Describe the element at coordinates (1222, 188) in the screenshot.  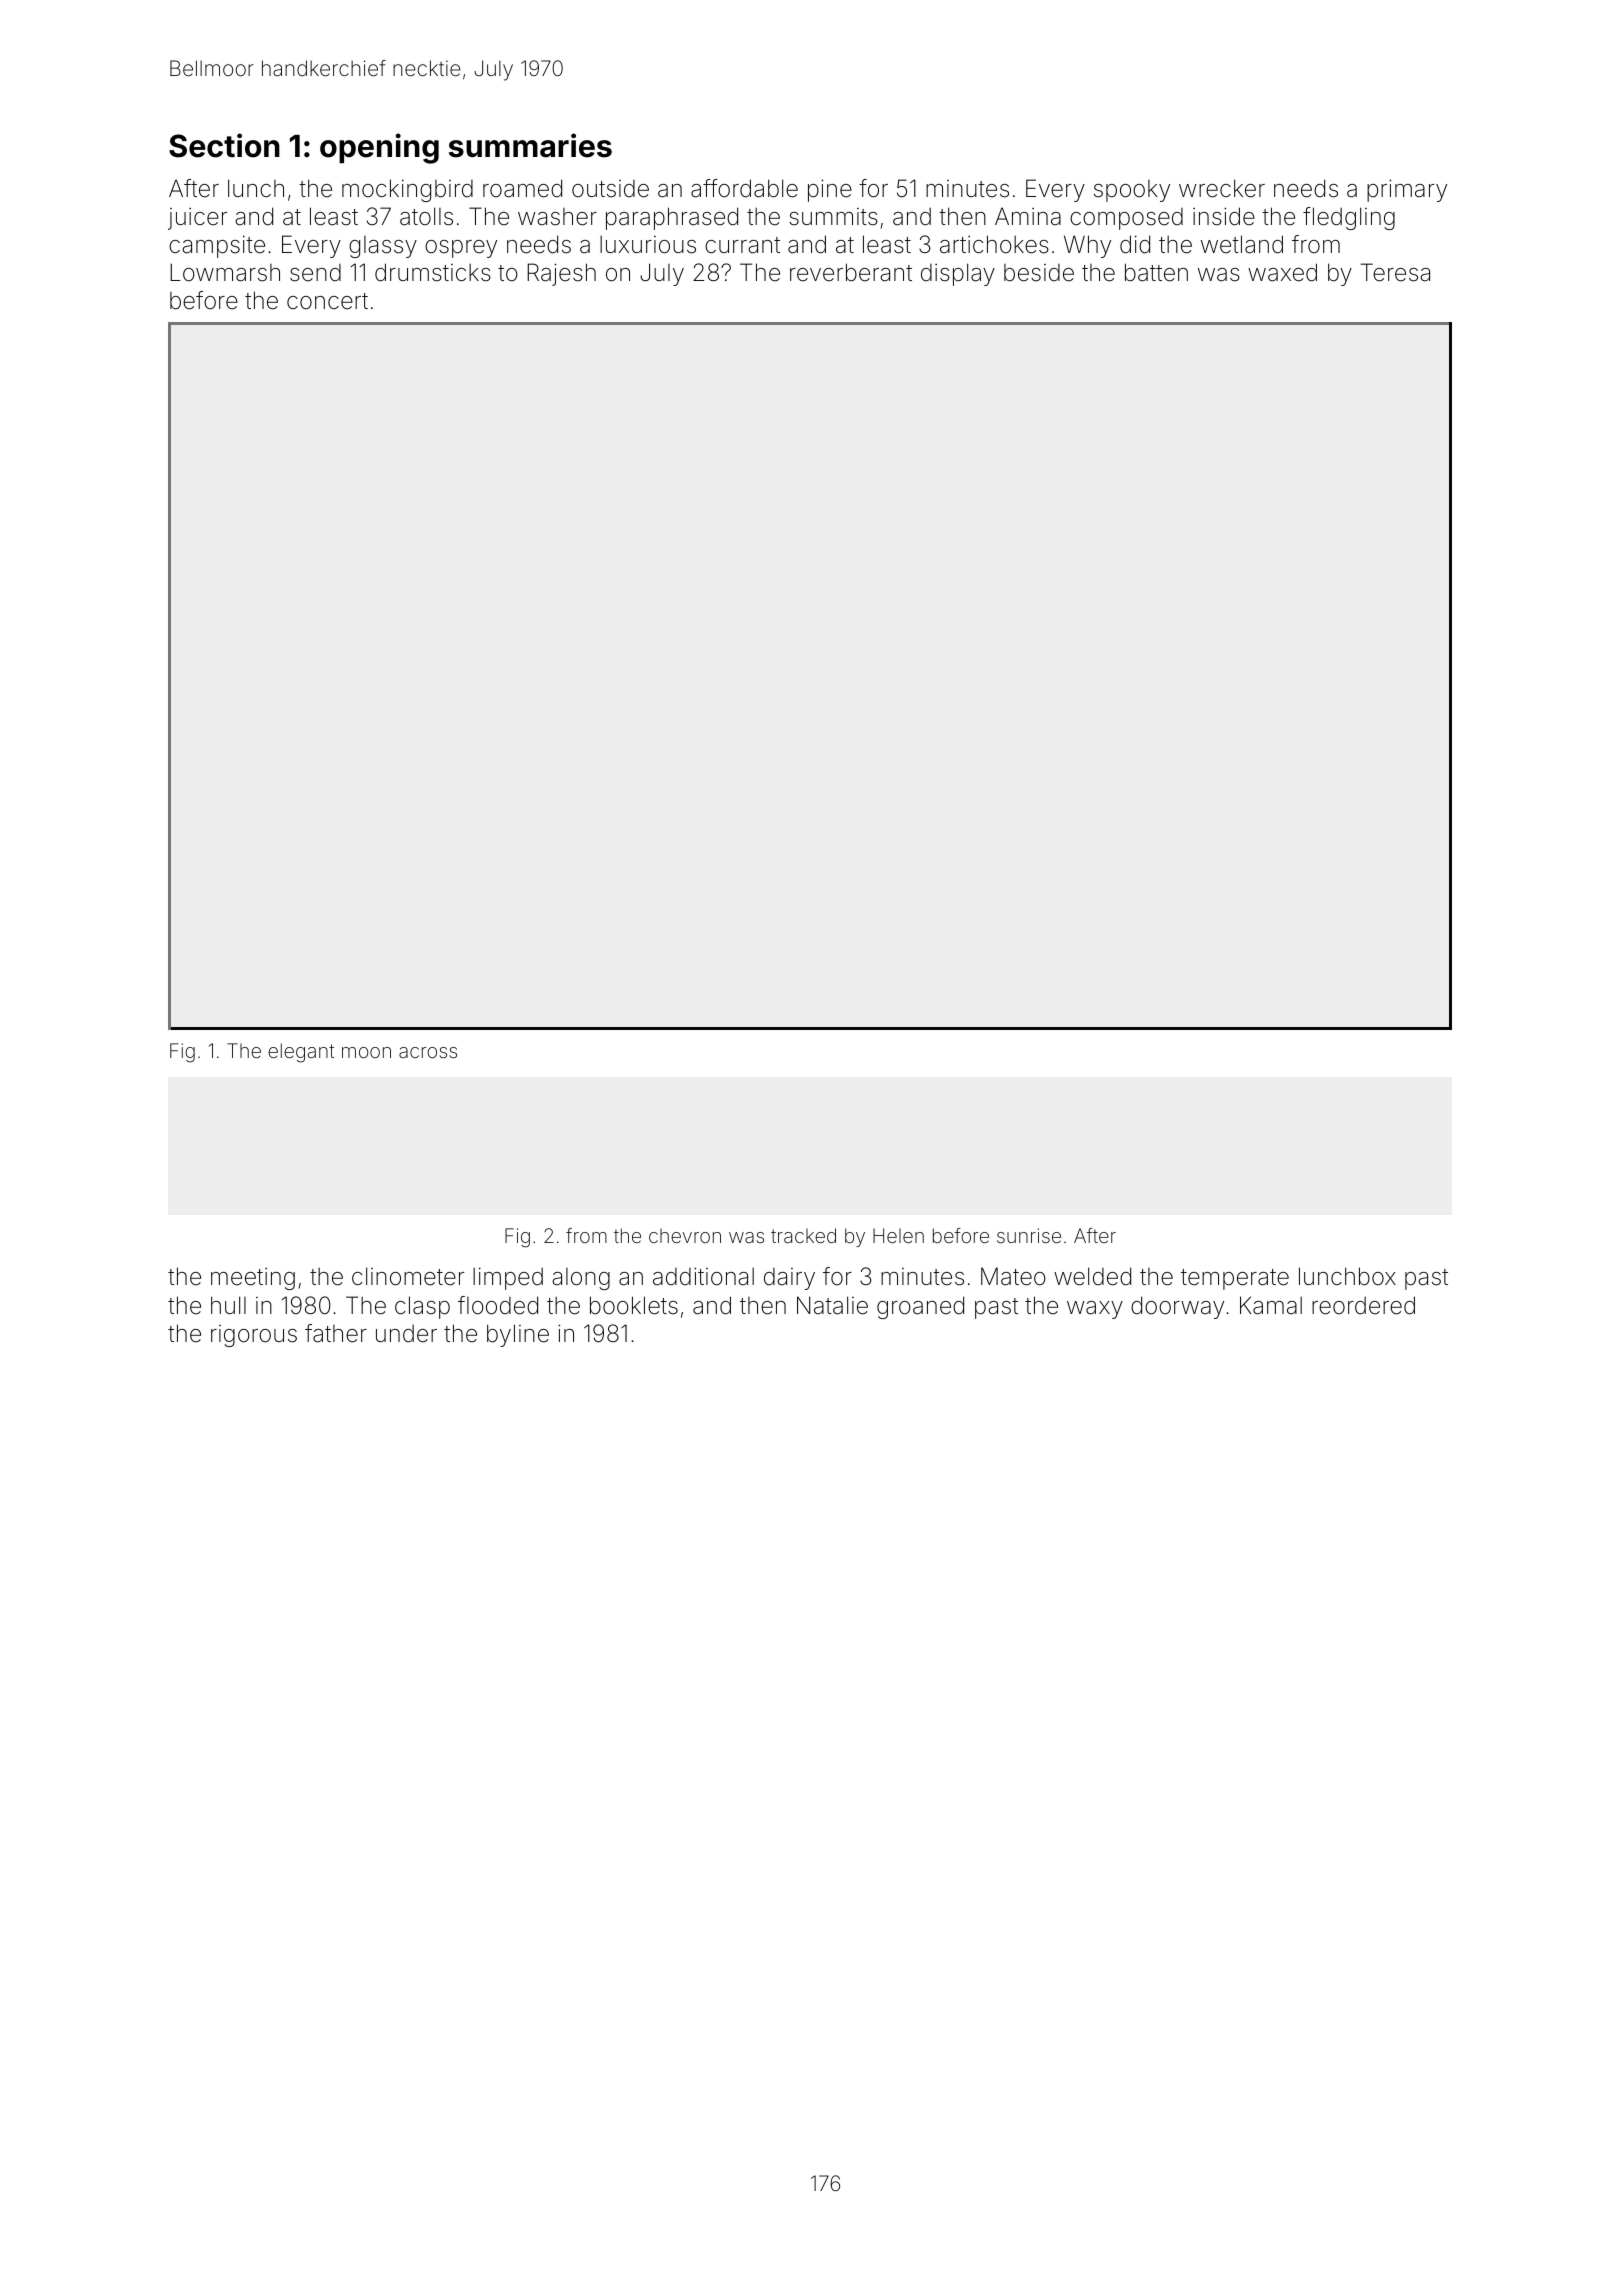
I see `wrecker` at that location.
